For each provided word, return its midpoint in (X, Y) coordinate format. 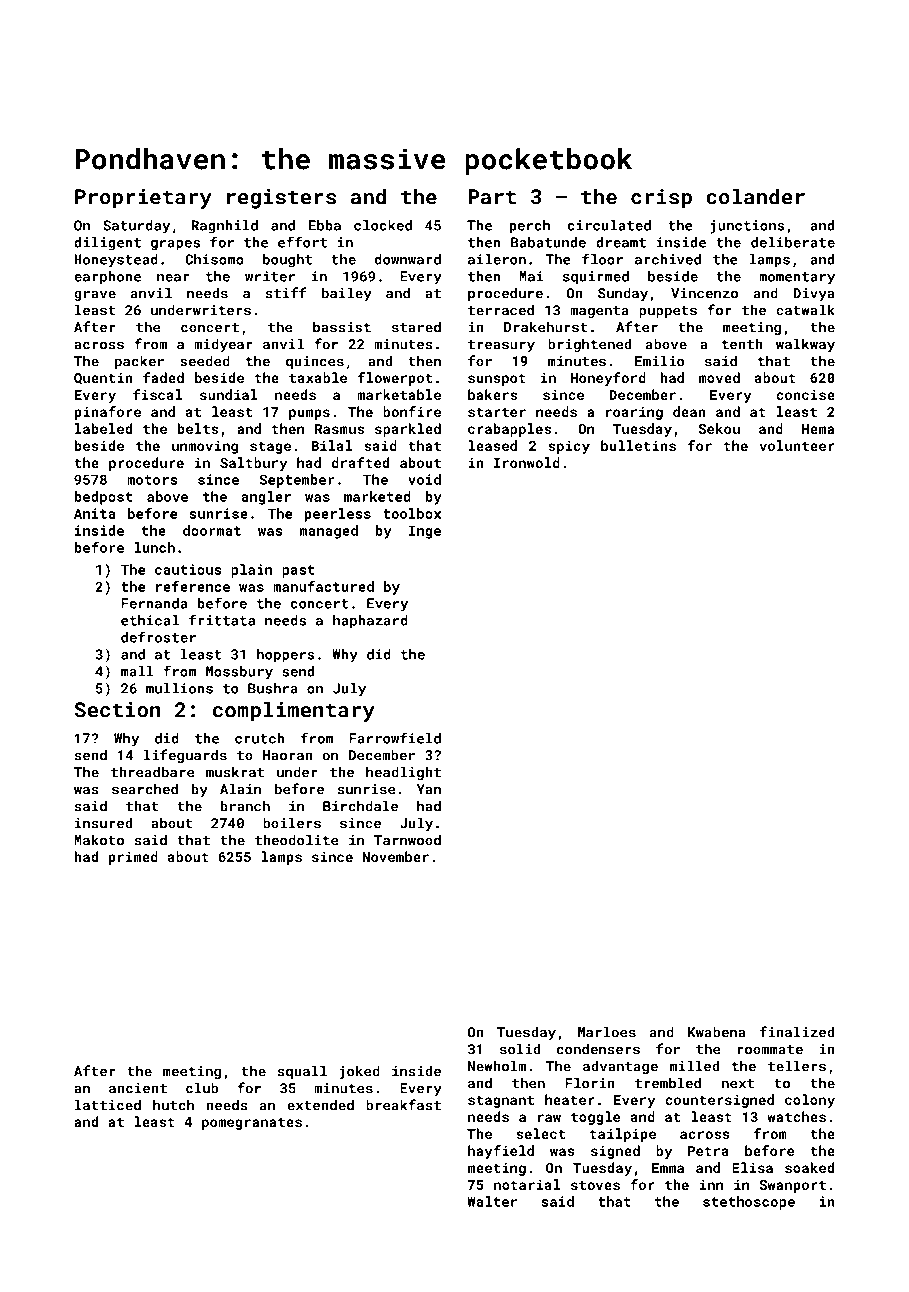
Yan (428, 789)
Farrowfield (395, 738)
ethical (150, 620)
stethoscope (749, 1203)
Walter (492, 1201)
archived (668, 259)
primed (133, 858)
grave (95, 295)
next (738, 1084)
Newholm (497, 1066)
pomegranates (252, 1123)
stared (416, 327)
